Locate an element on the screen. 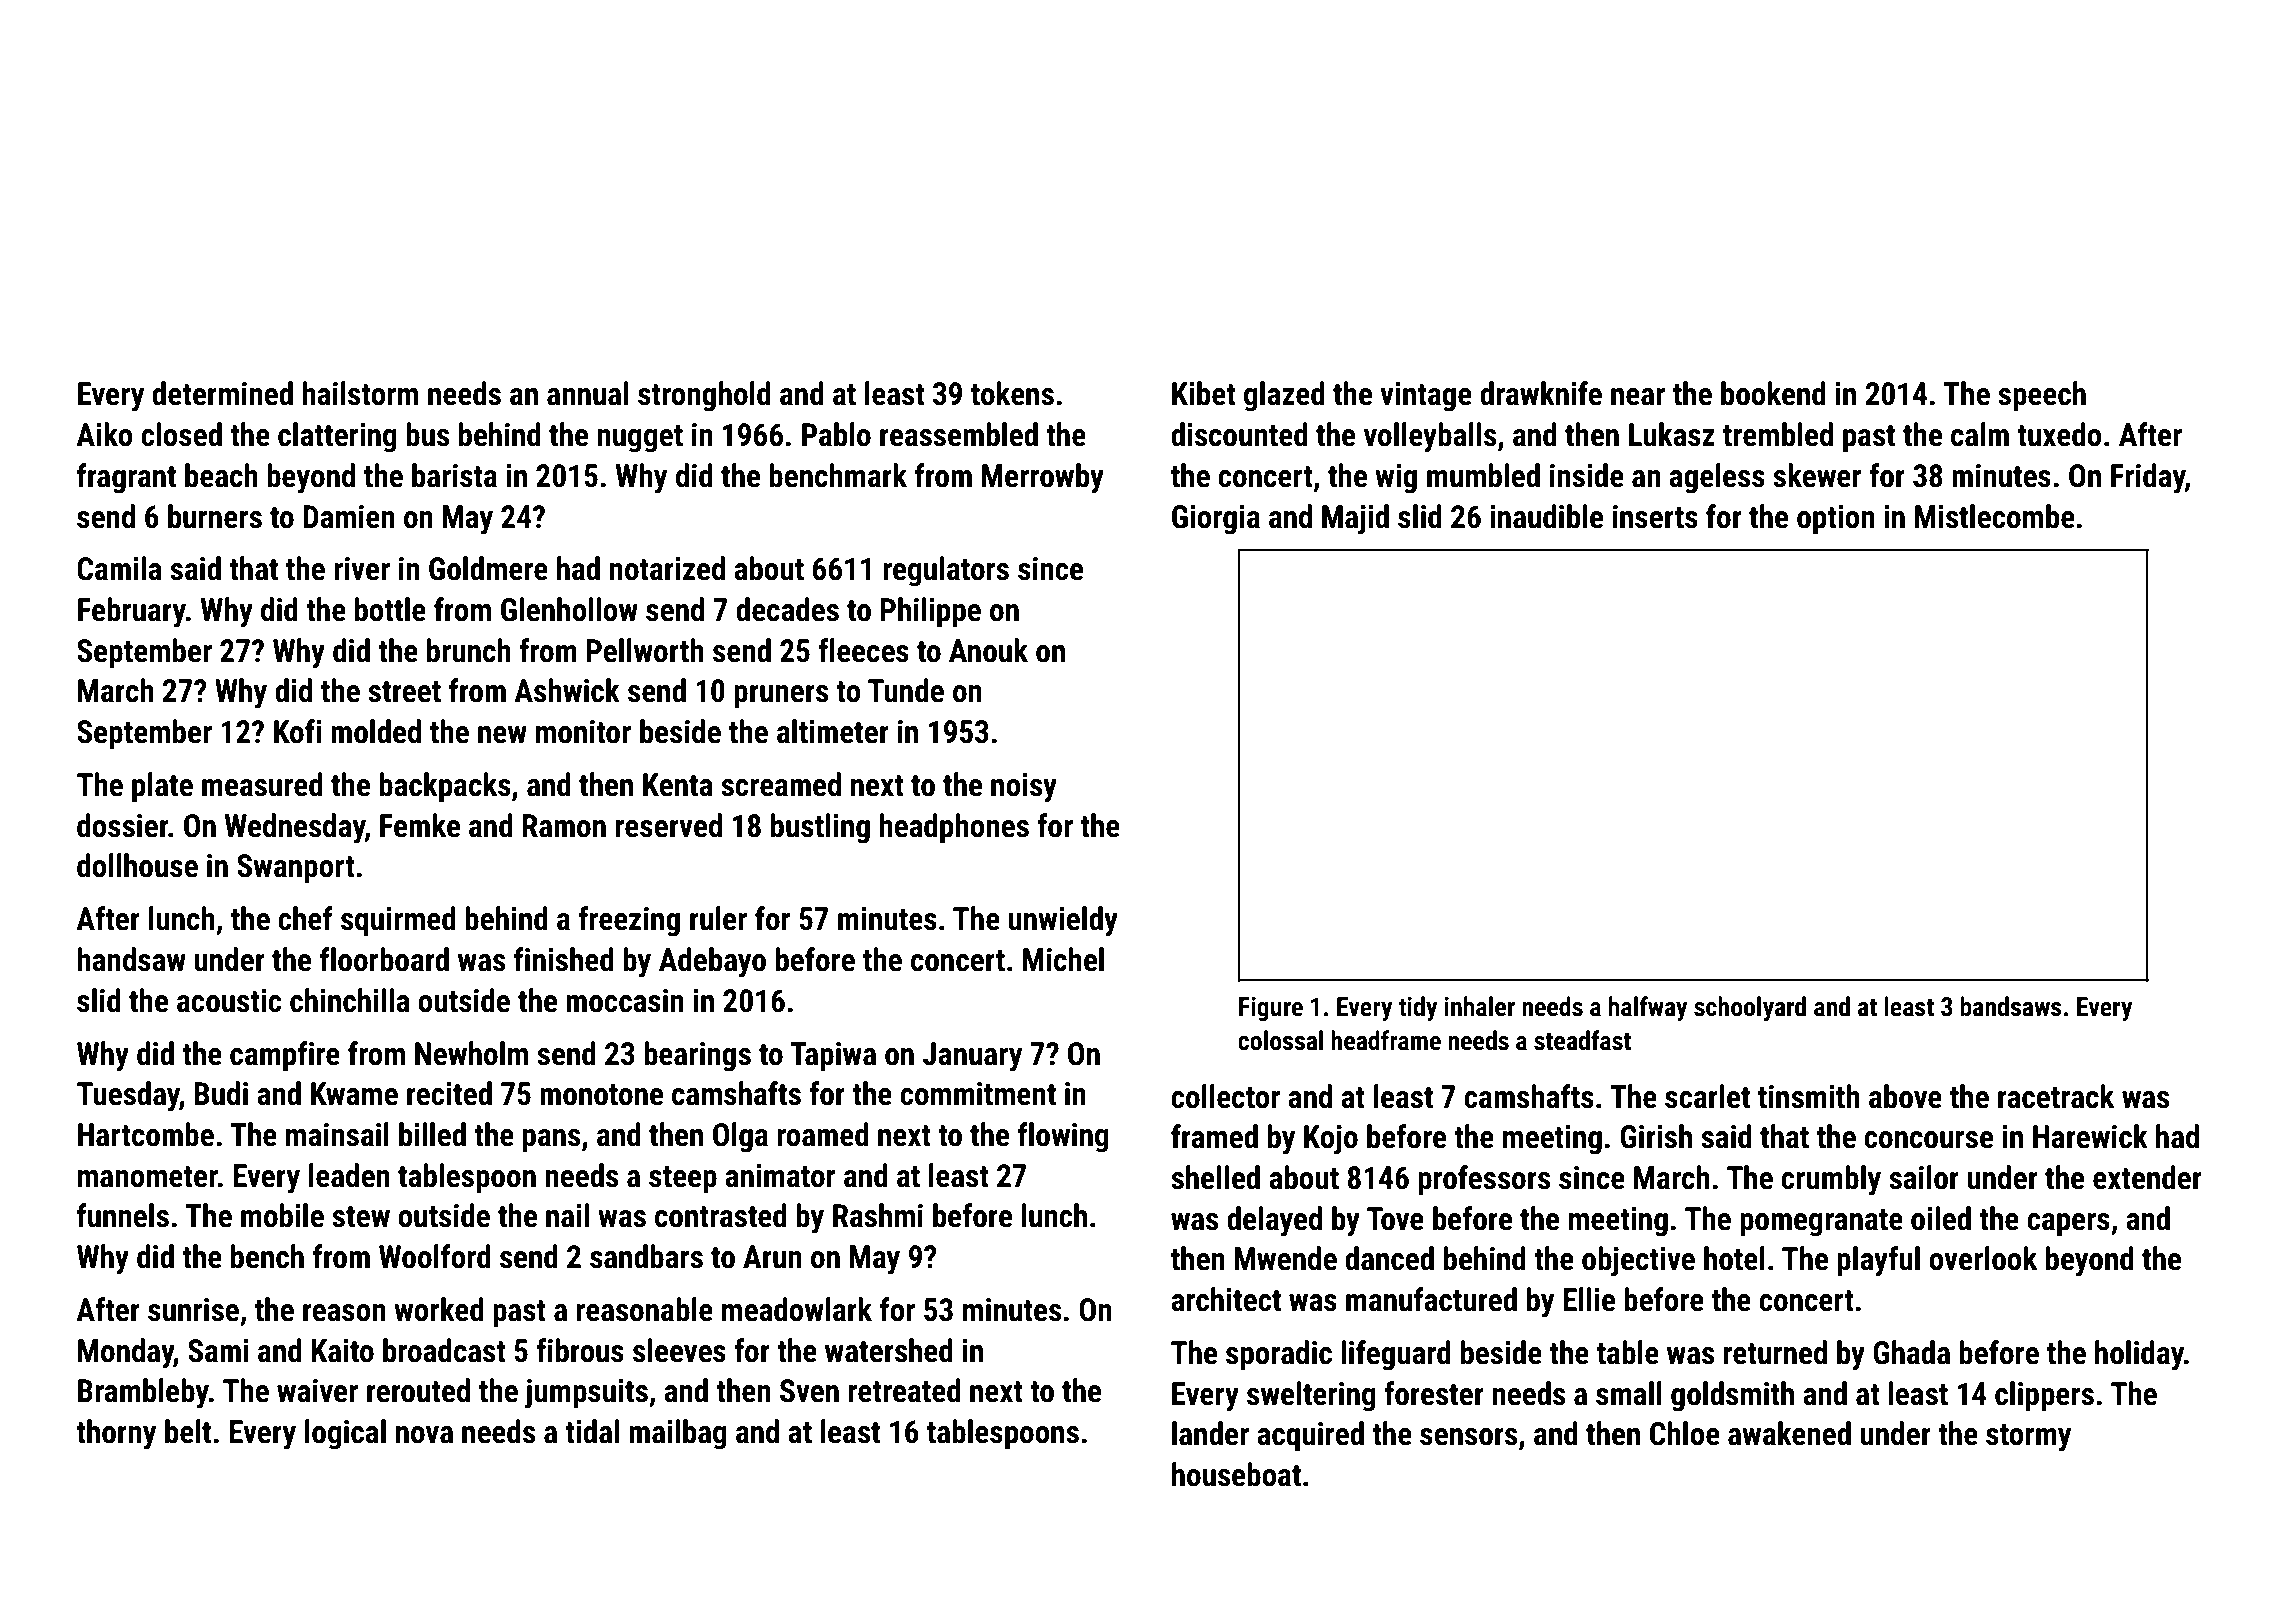 This screenshot has height=1620, width=2292. annual is located at coordinates (587, 393).
